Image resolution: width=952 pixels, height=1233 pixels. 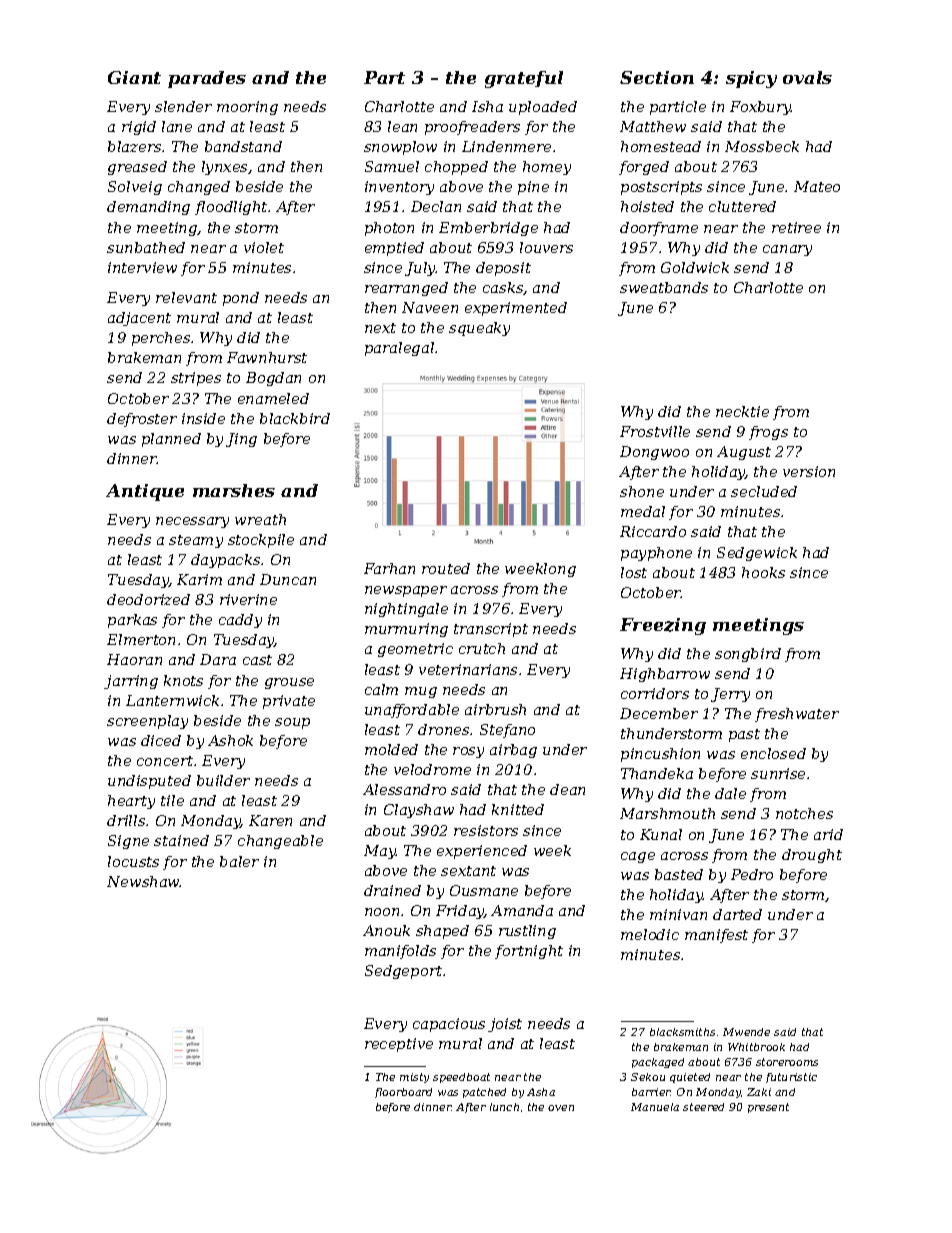 What do you see at coordinates (759, 1092) in the page?
I see `Zaki` at bounding box center [759, 1092].
